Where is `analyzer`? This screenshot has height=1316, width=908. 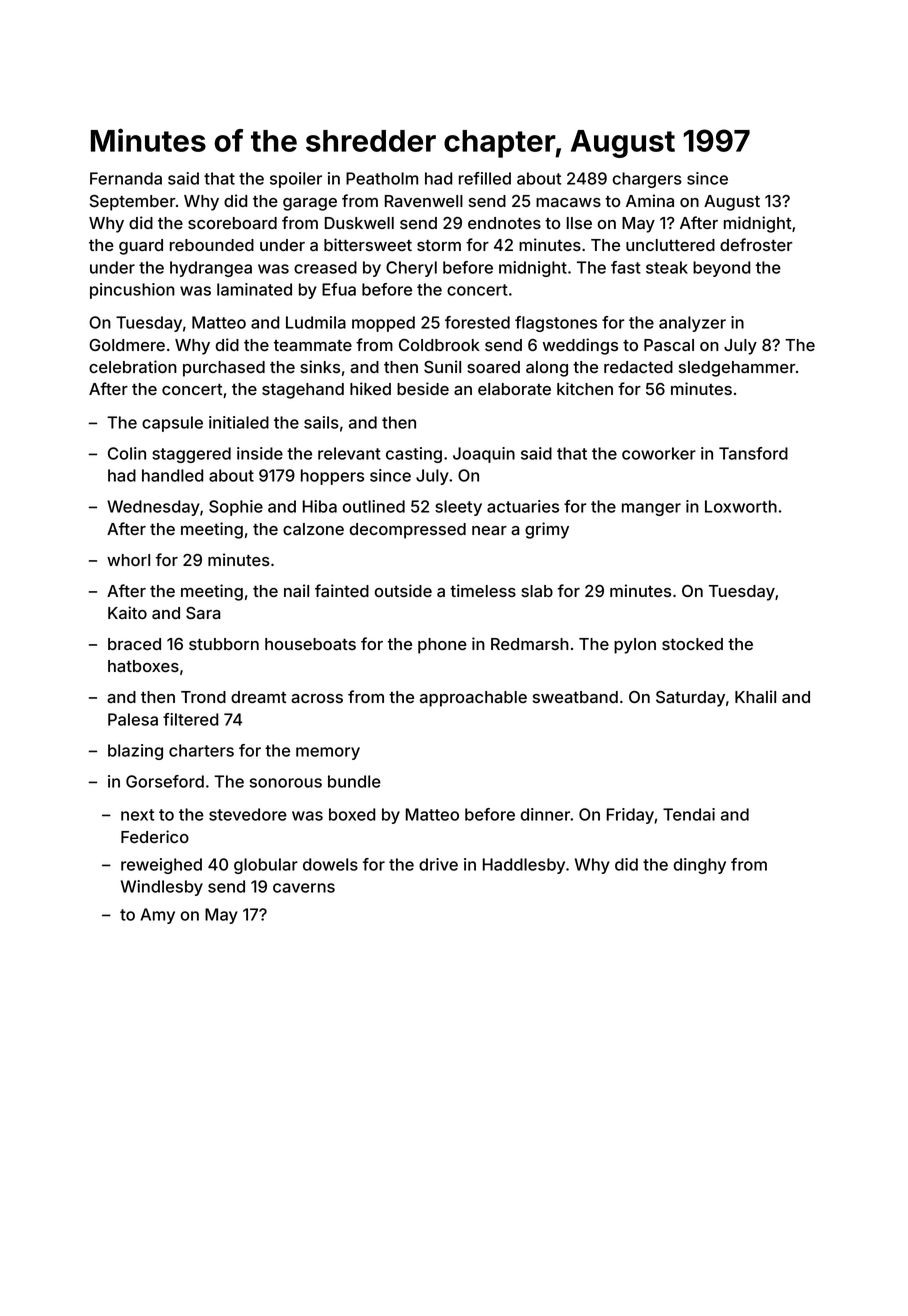
analyzer is located at coordinates (692, 324).
